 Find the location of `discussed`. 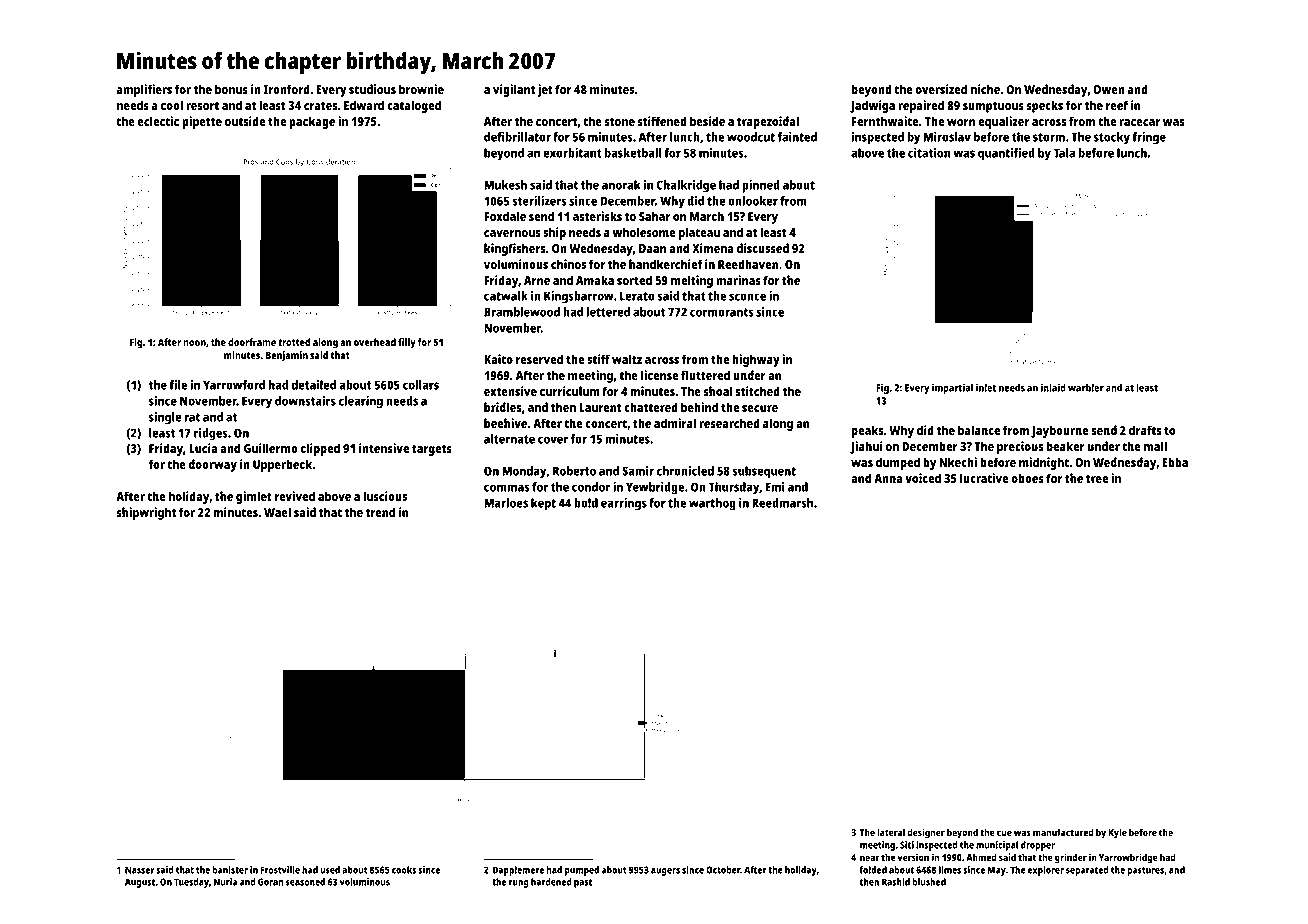

discussed is located at coordinates (763, 248).
